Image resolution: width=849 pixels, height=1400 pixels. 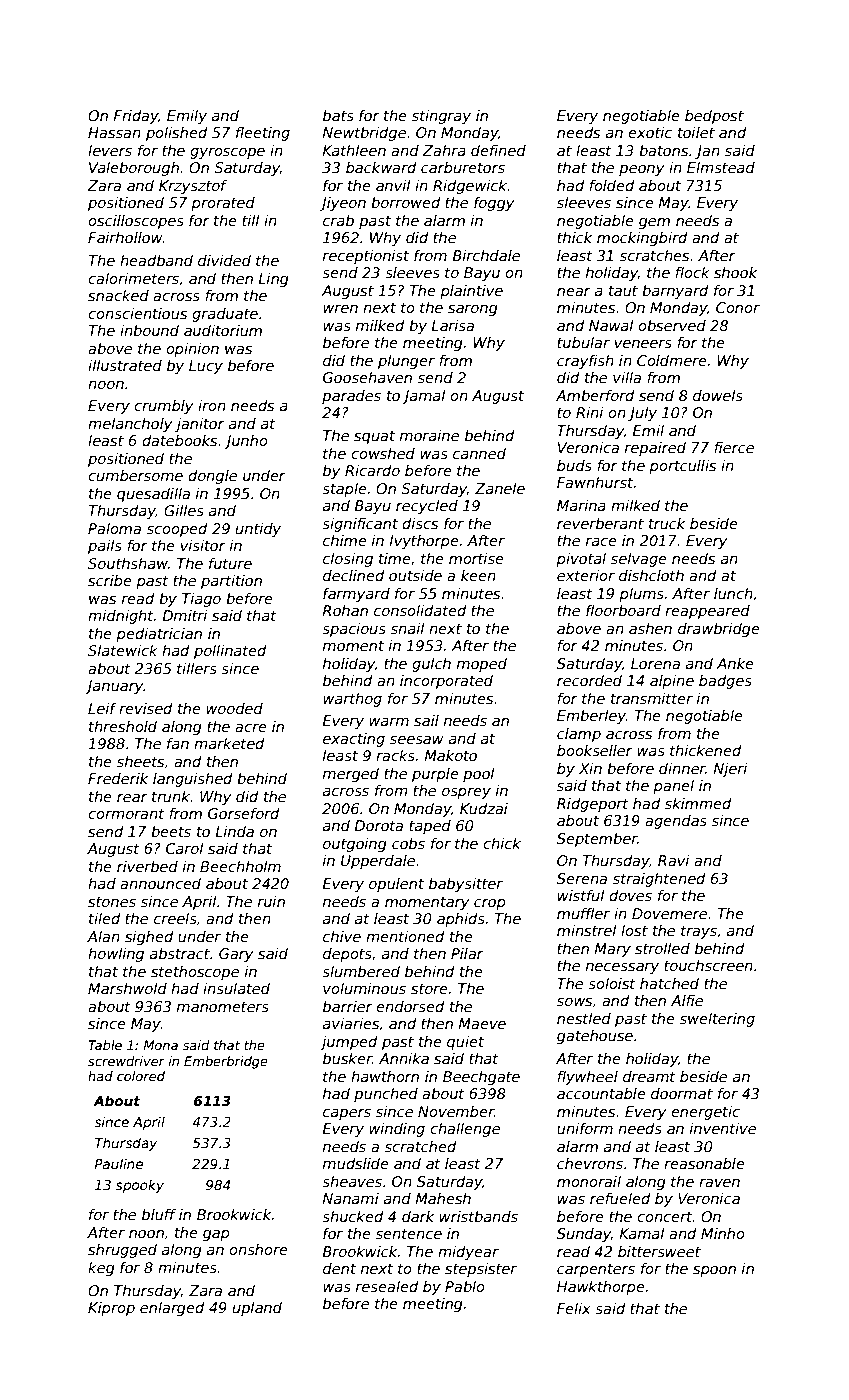 I want to click on scribe, so click(x=110, y=580).
